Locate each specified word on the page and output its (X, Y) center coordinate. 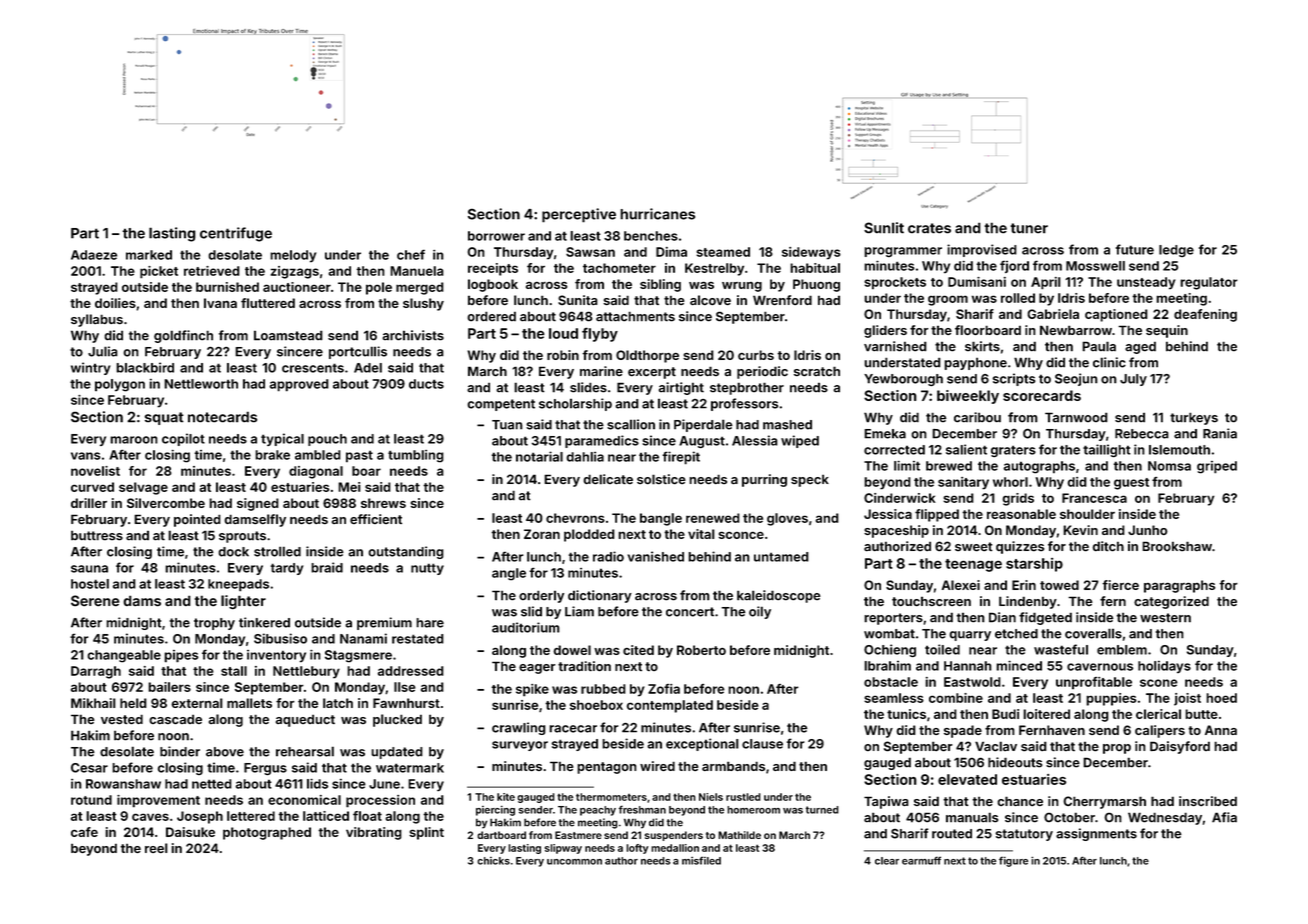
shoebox (596, 705)
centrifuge (236, 234)
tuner (1029, 228)
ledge (1176, 251)
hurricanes (657, 214)
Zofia (664, 689)
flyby (600, 335)
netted (212, 784)
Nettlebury (306, 672)
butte (1201, 714)
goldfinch (183, 336)
